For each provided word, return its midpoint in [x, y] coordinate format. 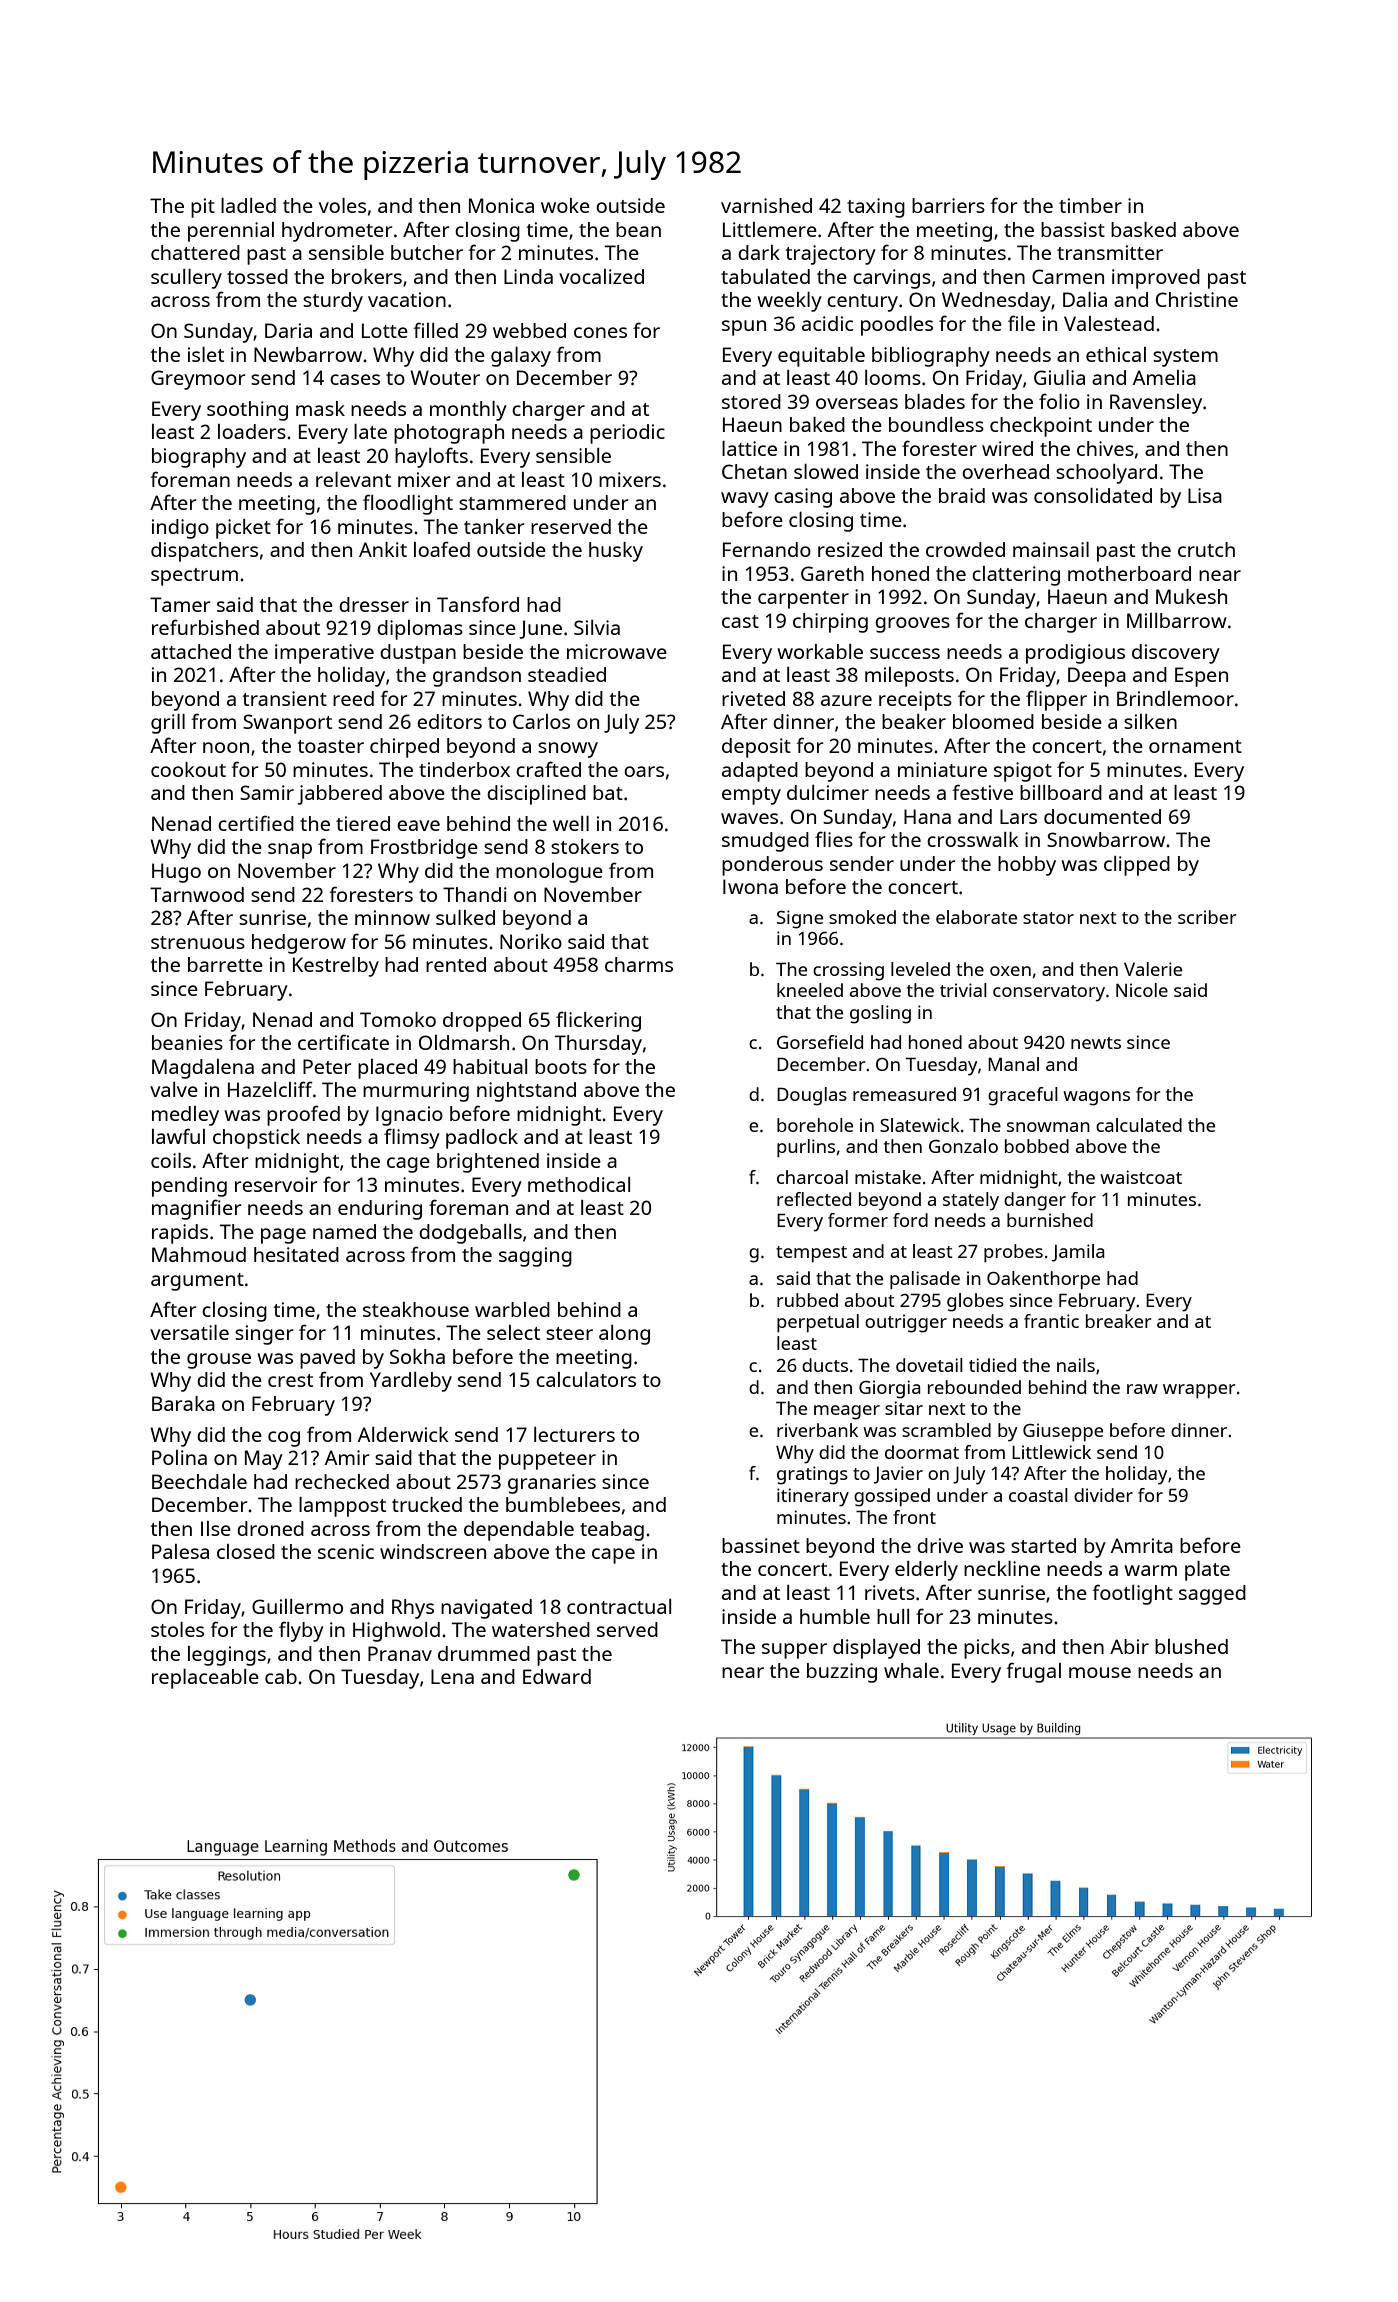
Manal [1013, 1064]
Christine [1197, 299]
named [344, 1231]
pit [203, 208]
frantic [1051, 1321]
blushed [1191, 1646]
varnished [766, 205]
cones [600, 332]
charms [639, 964]
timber [1090, 205]
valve [174, 1089]
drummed [484, 1653]
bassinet [761, 1545]
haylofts [431, 457]
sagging [535, 1257]
